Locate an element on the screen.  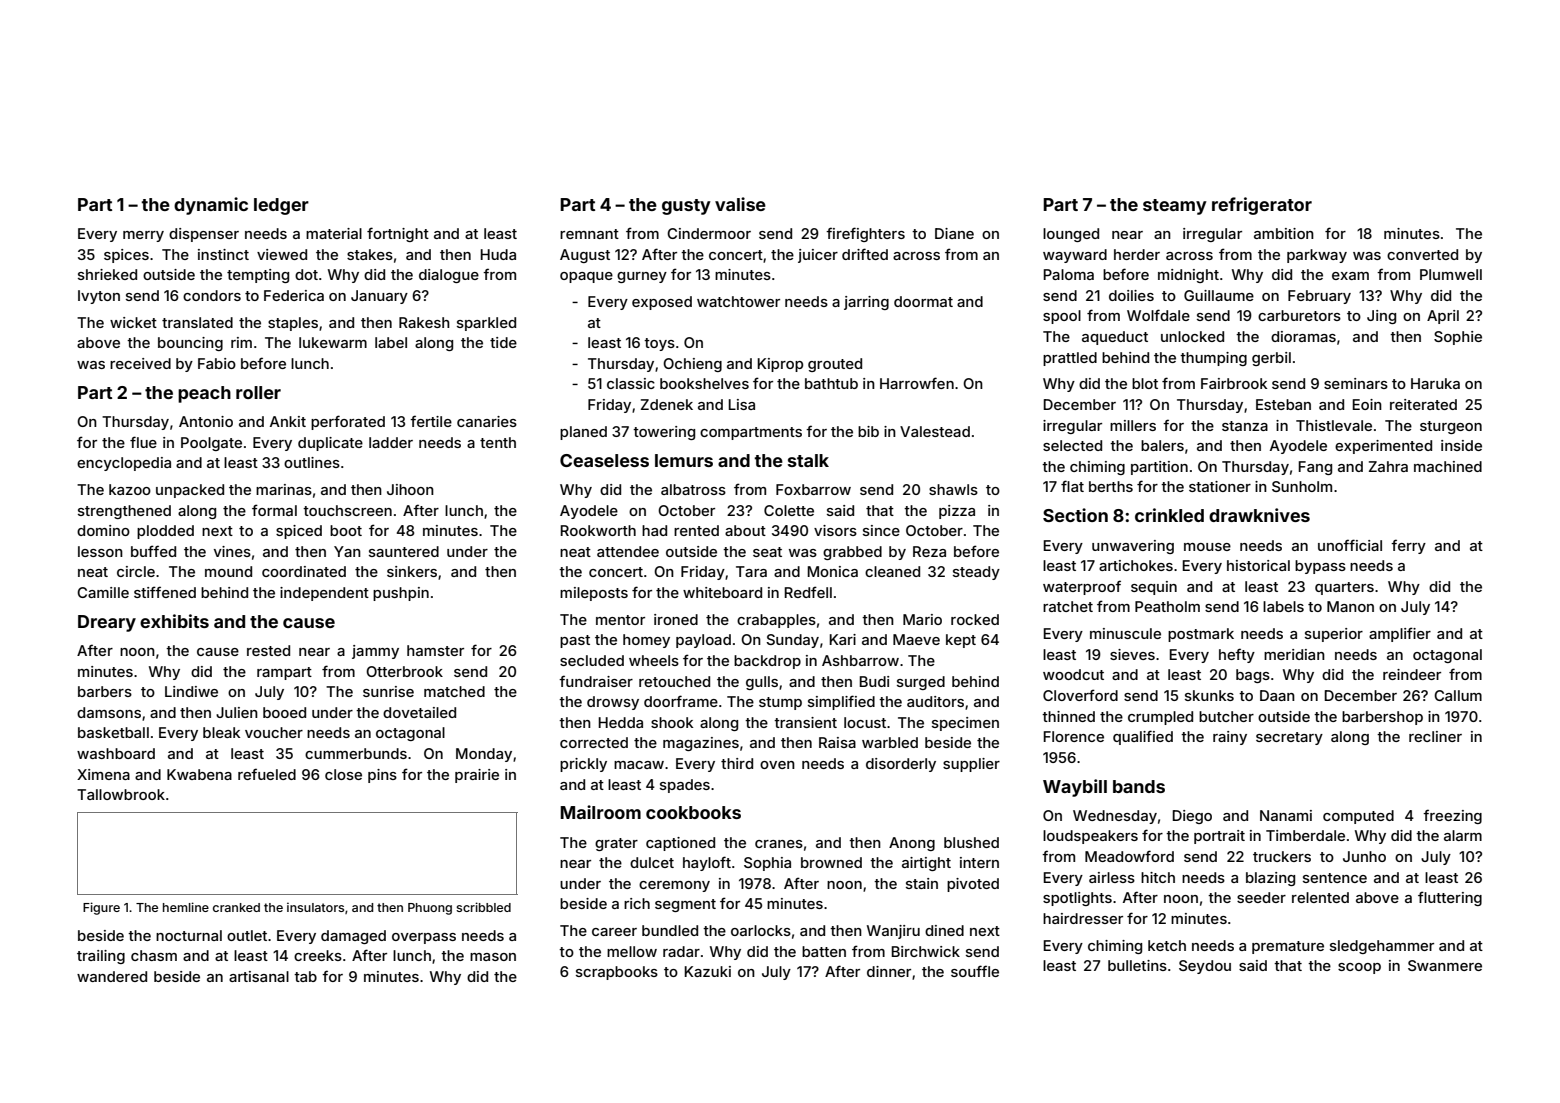
scrapbooks is located at coordinates (617, 973).
